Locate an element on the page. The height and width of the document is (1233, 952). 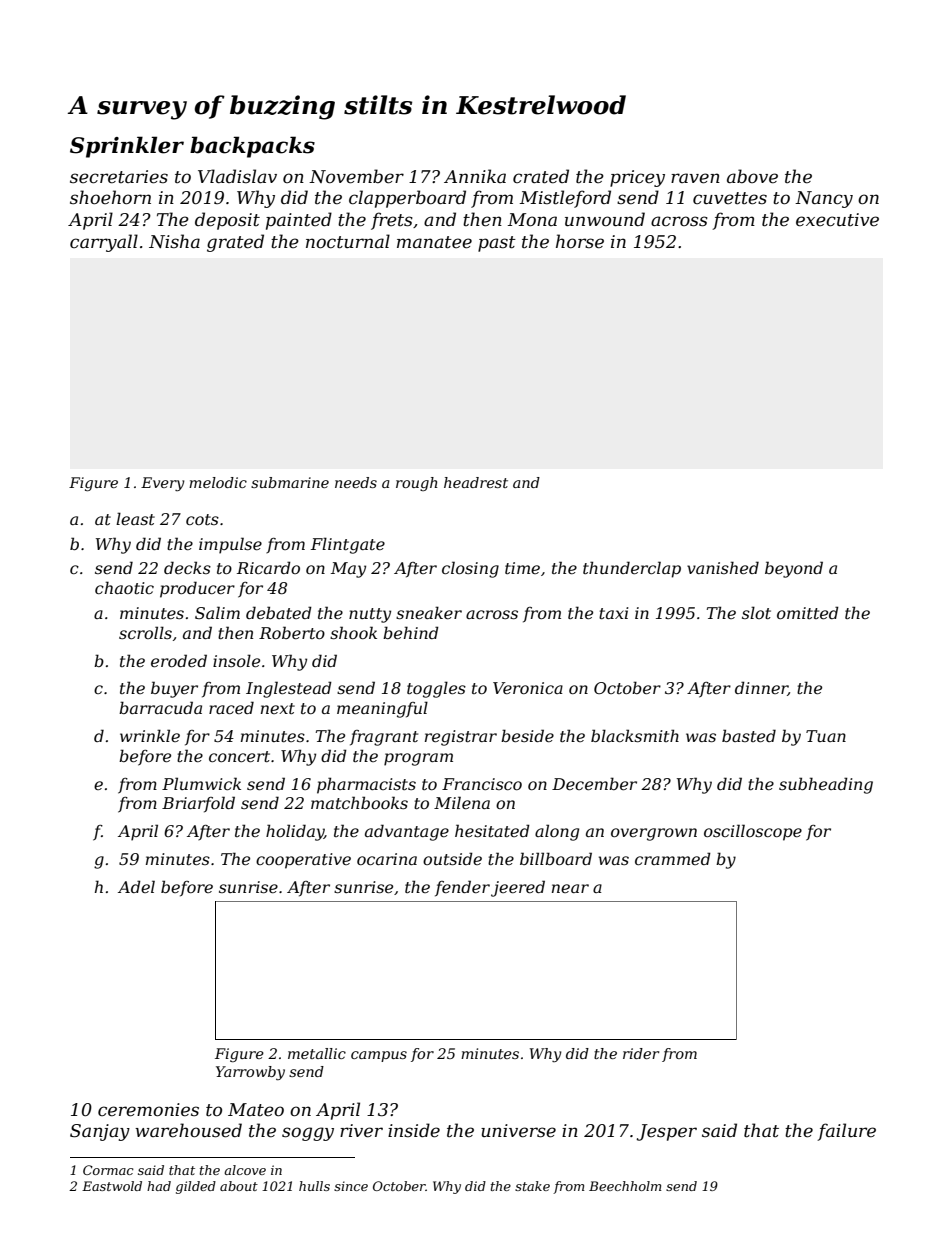
wrinkle is located at coordinates (150, 735).
